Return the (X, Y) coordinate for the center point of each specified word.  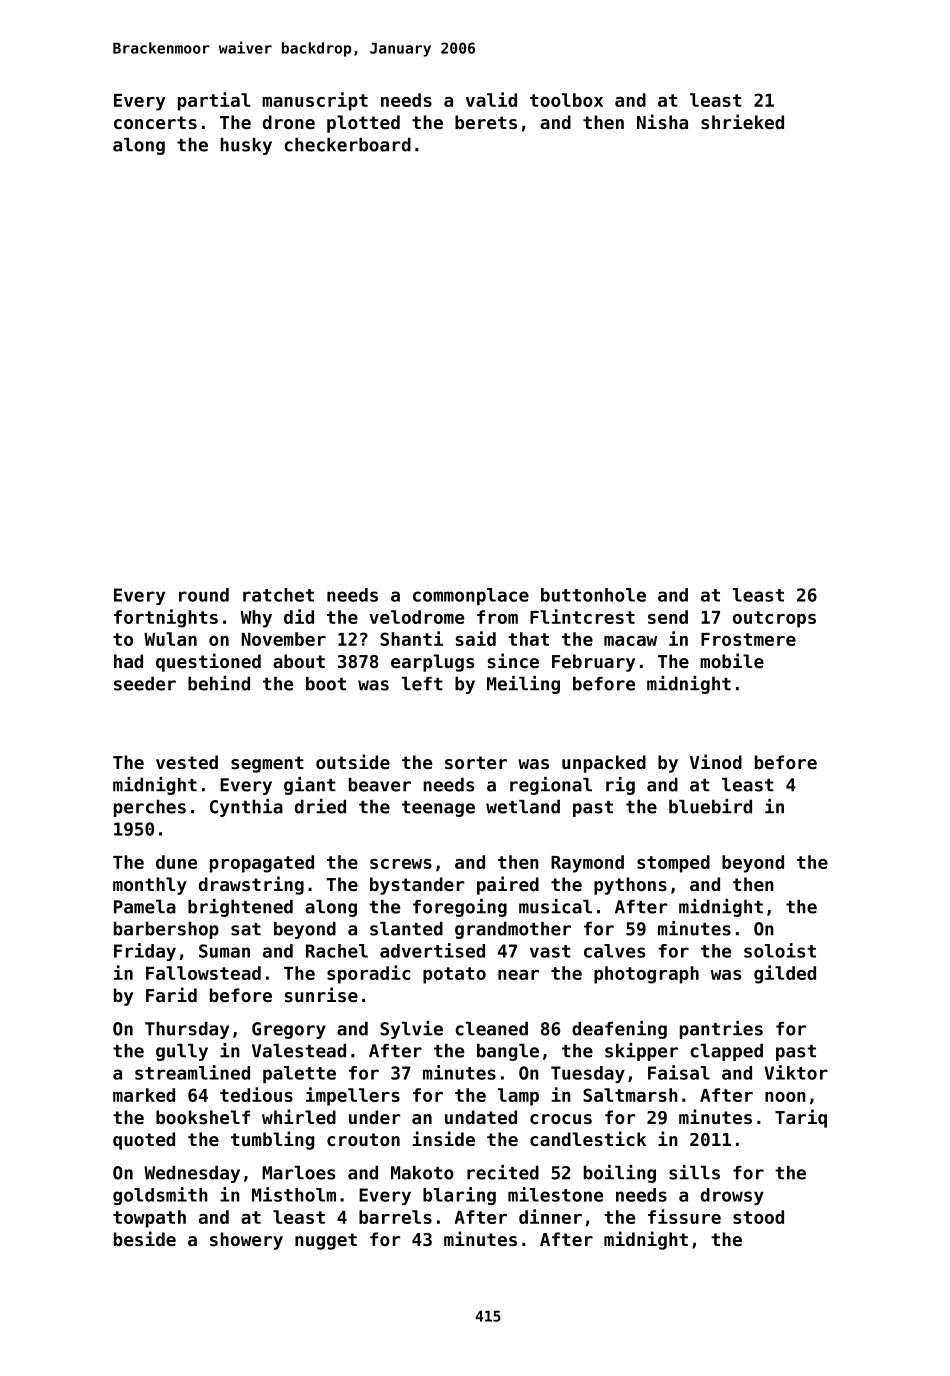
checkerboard (347, 145)
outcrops (774, 619)
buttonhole (593, 595)
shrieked (742, 121)
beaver (380, 785)
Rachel (337, 951)
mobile (732, 660)
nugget (326, 1241)
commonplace (471, 596)
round (204, 595)
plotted (363, 124)
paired (508, 885)
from (497, 617)
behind (219, 683)
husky (246, 146)
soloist (780, 950)
